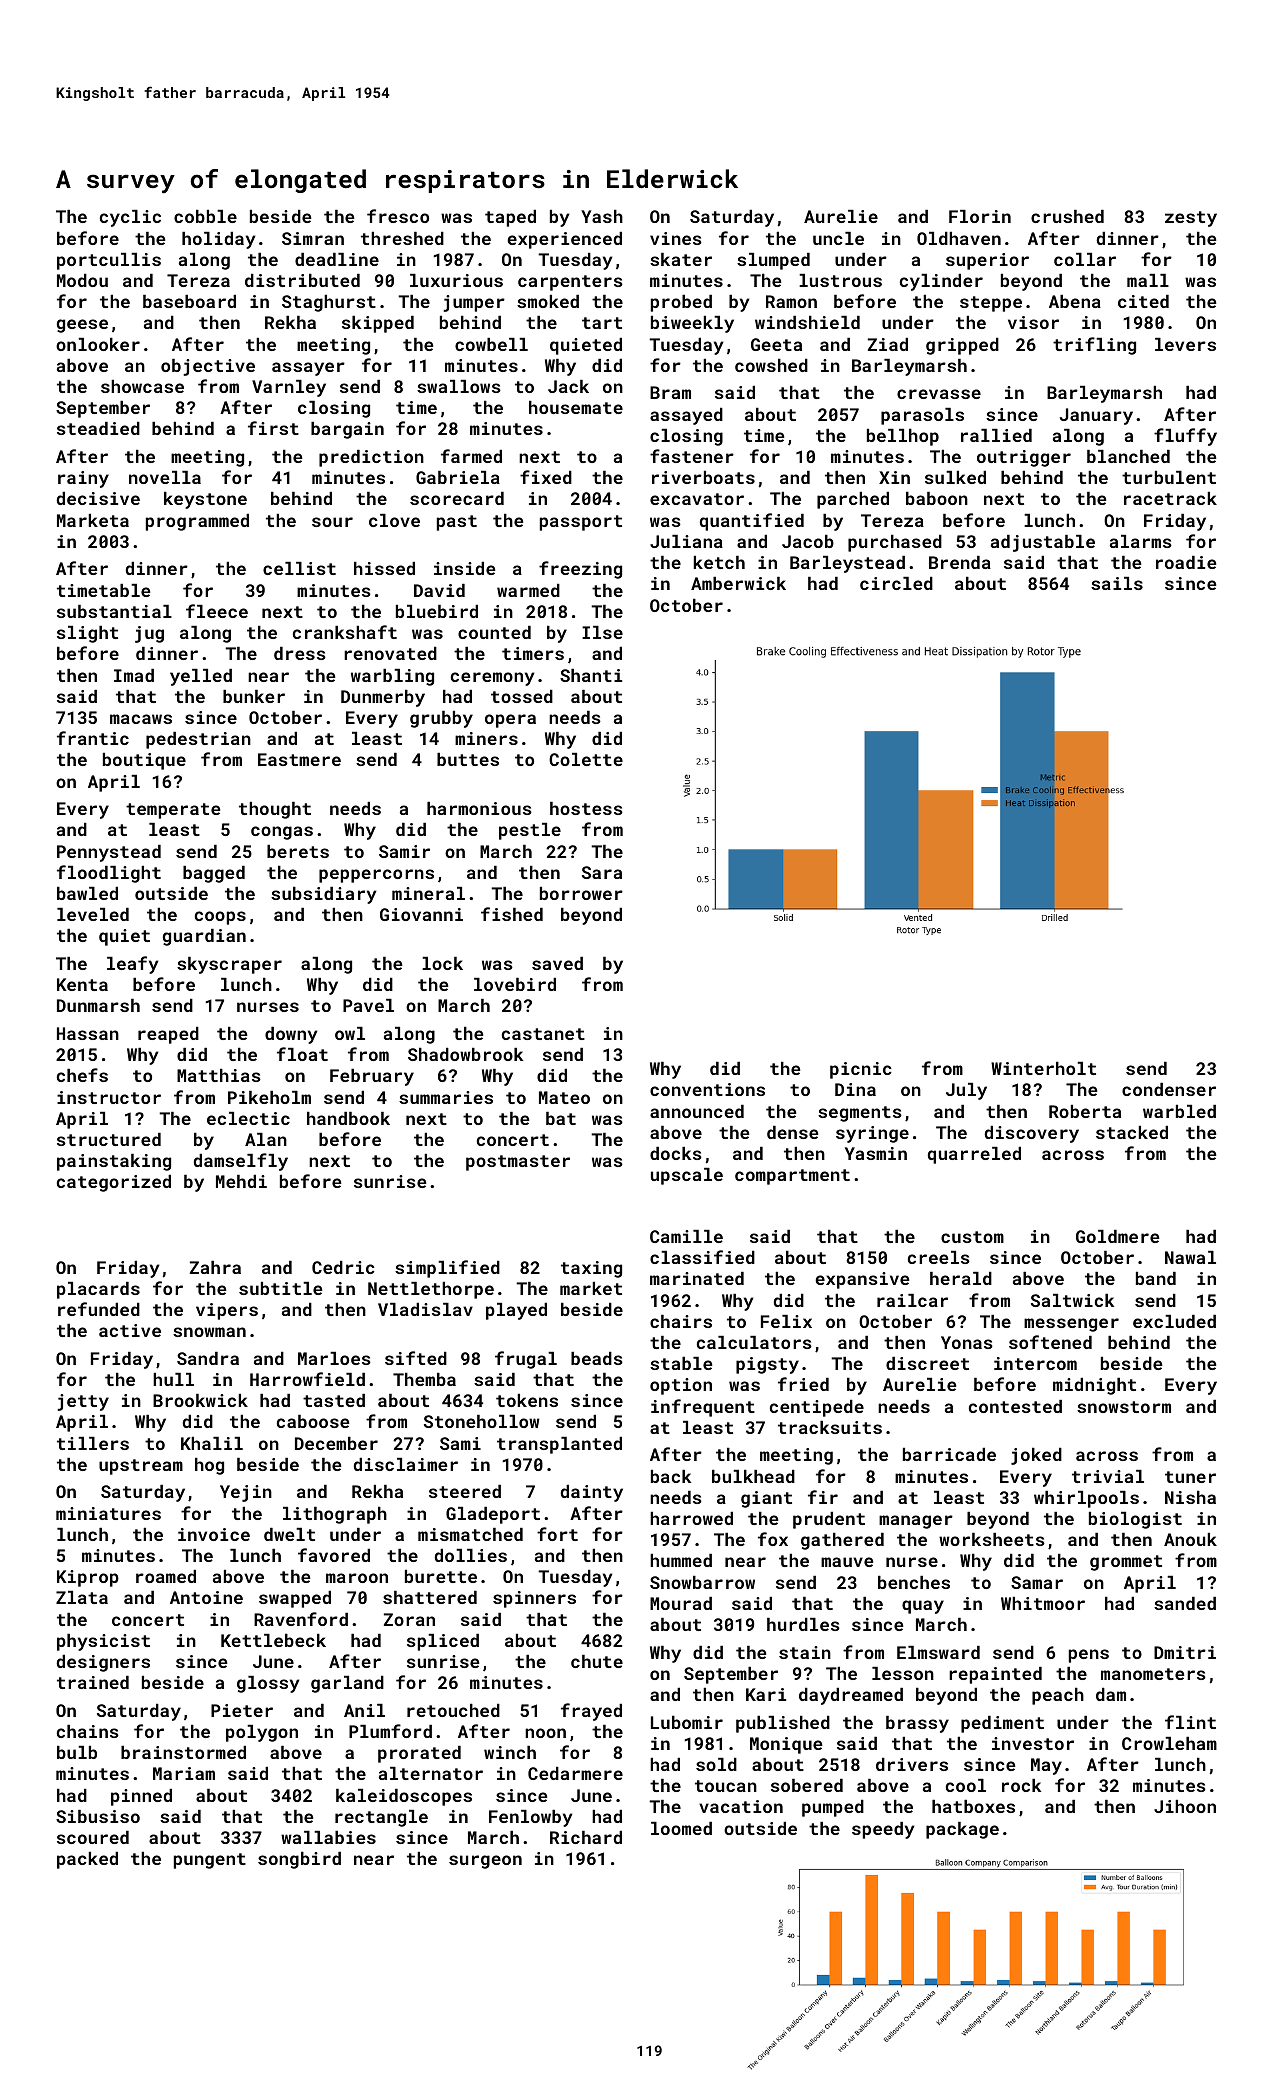 This image has width=1273, height=2096. I want to click on Mourad, so click(681, 1603).
